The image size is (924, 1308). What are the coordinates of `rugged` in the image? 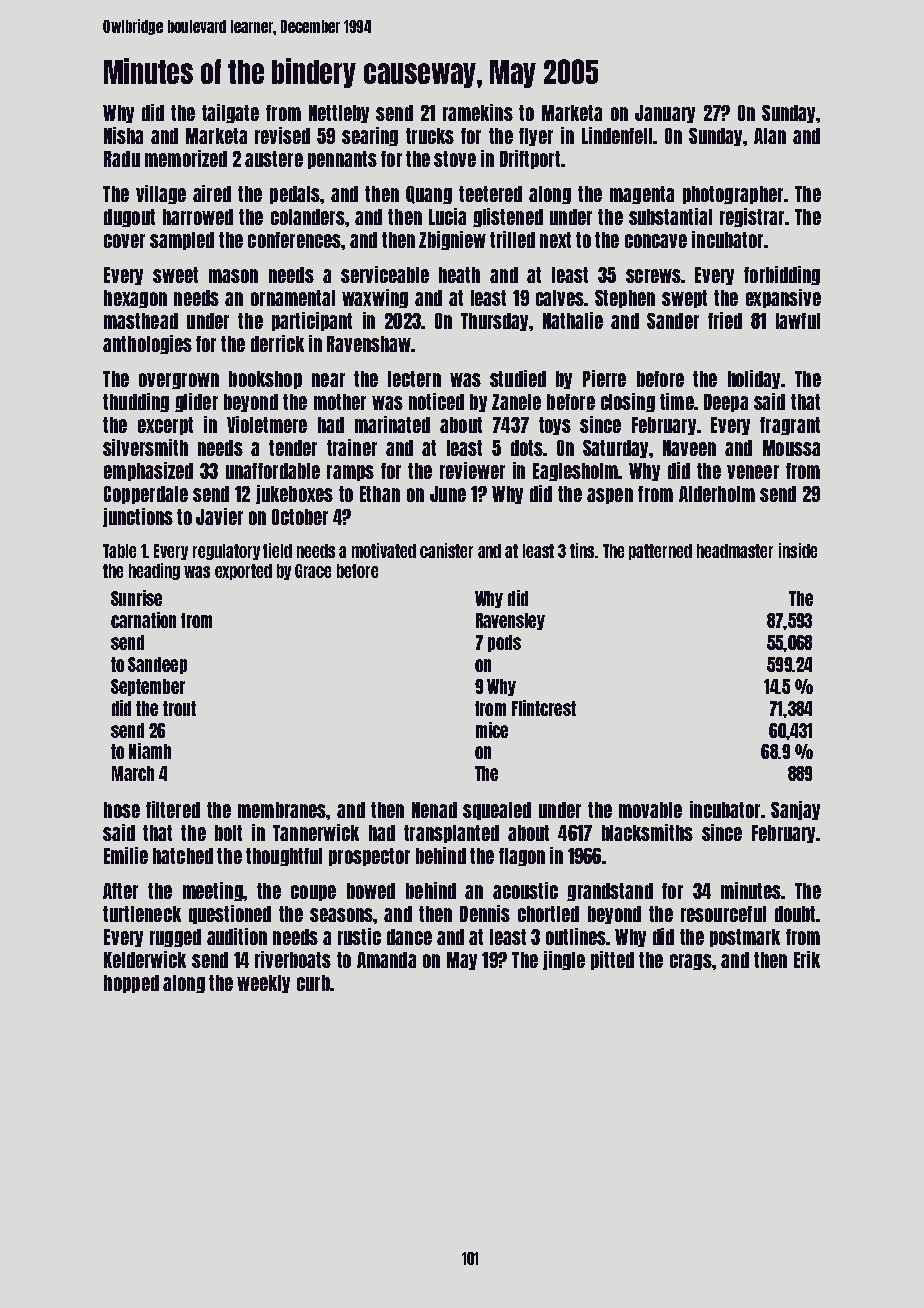 It's located at (175, 938).
